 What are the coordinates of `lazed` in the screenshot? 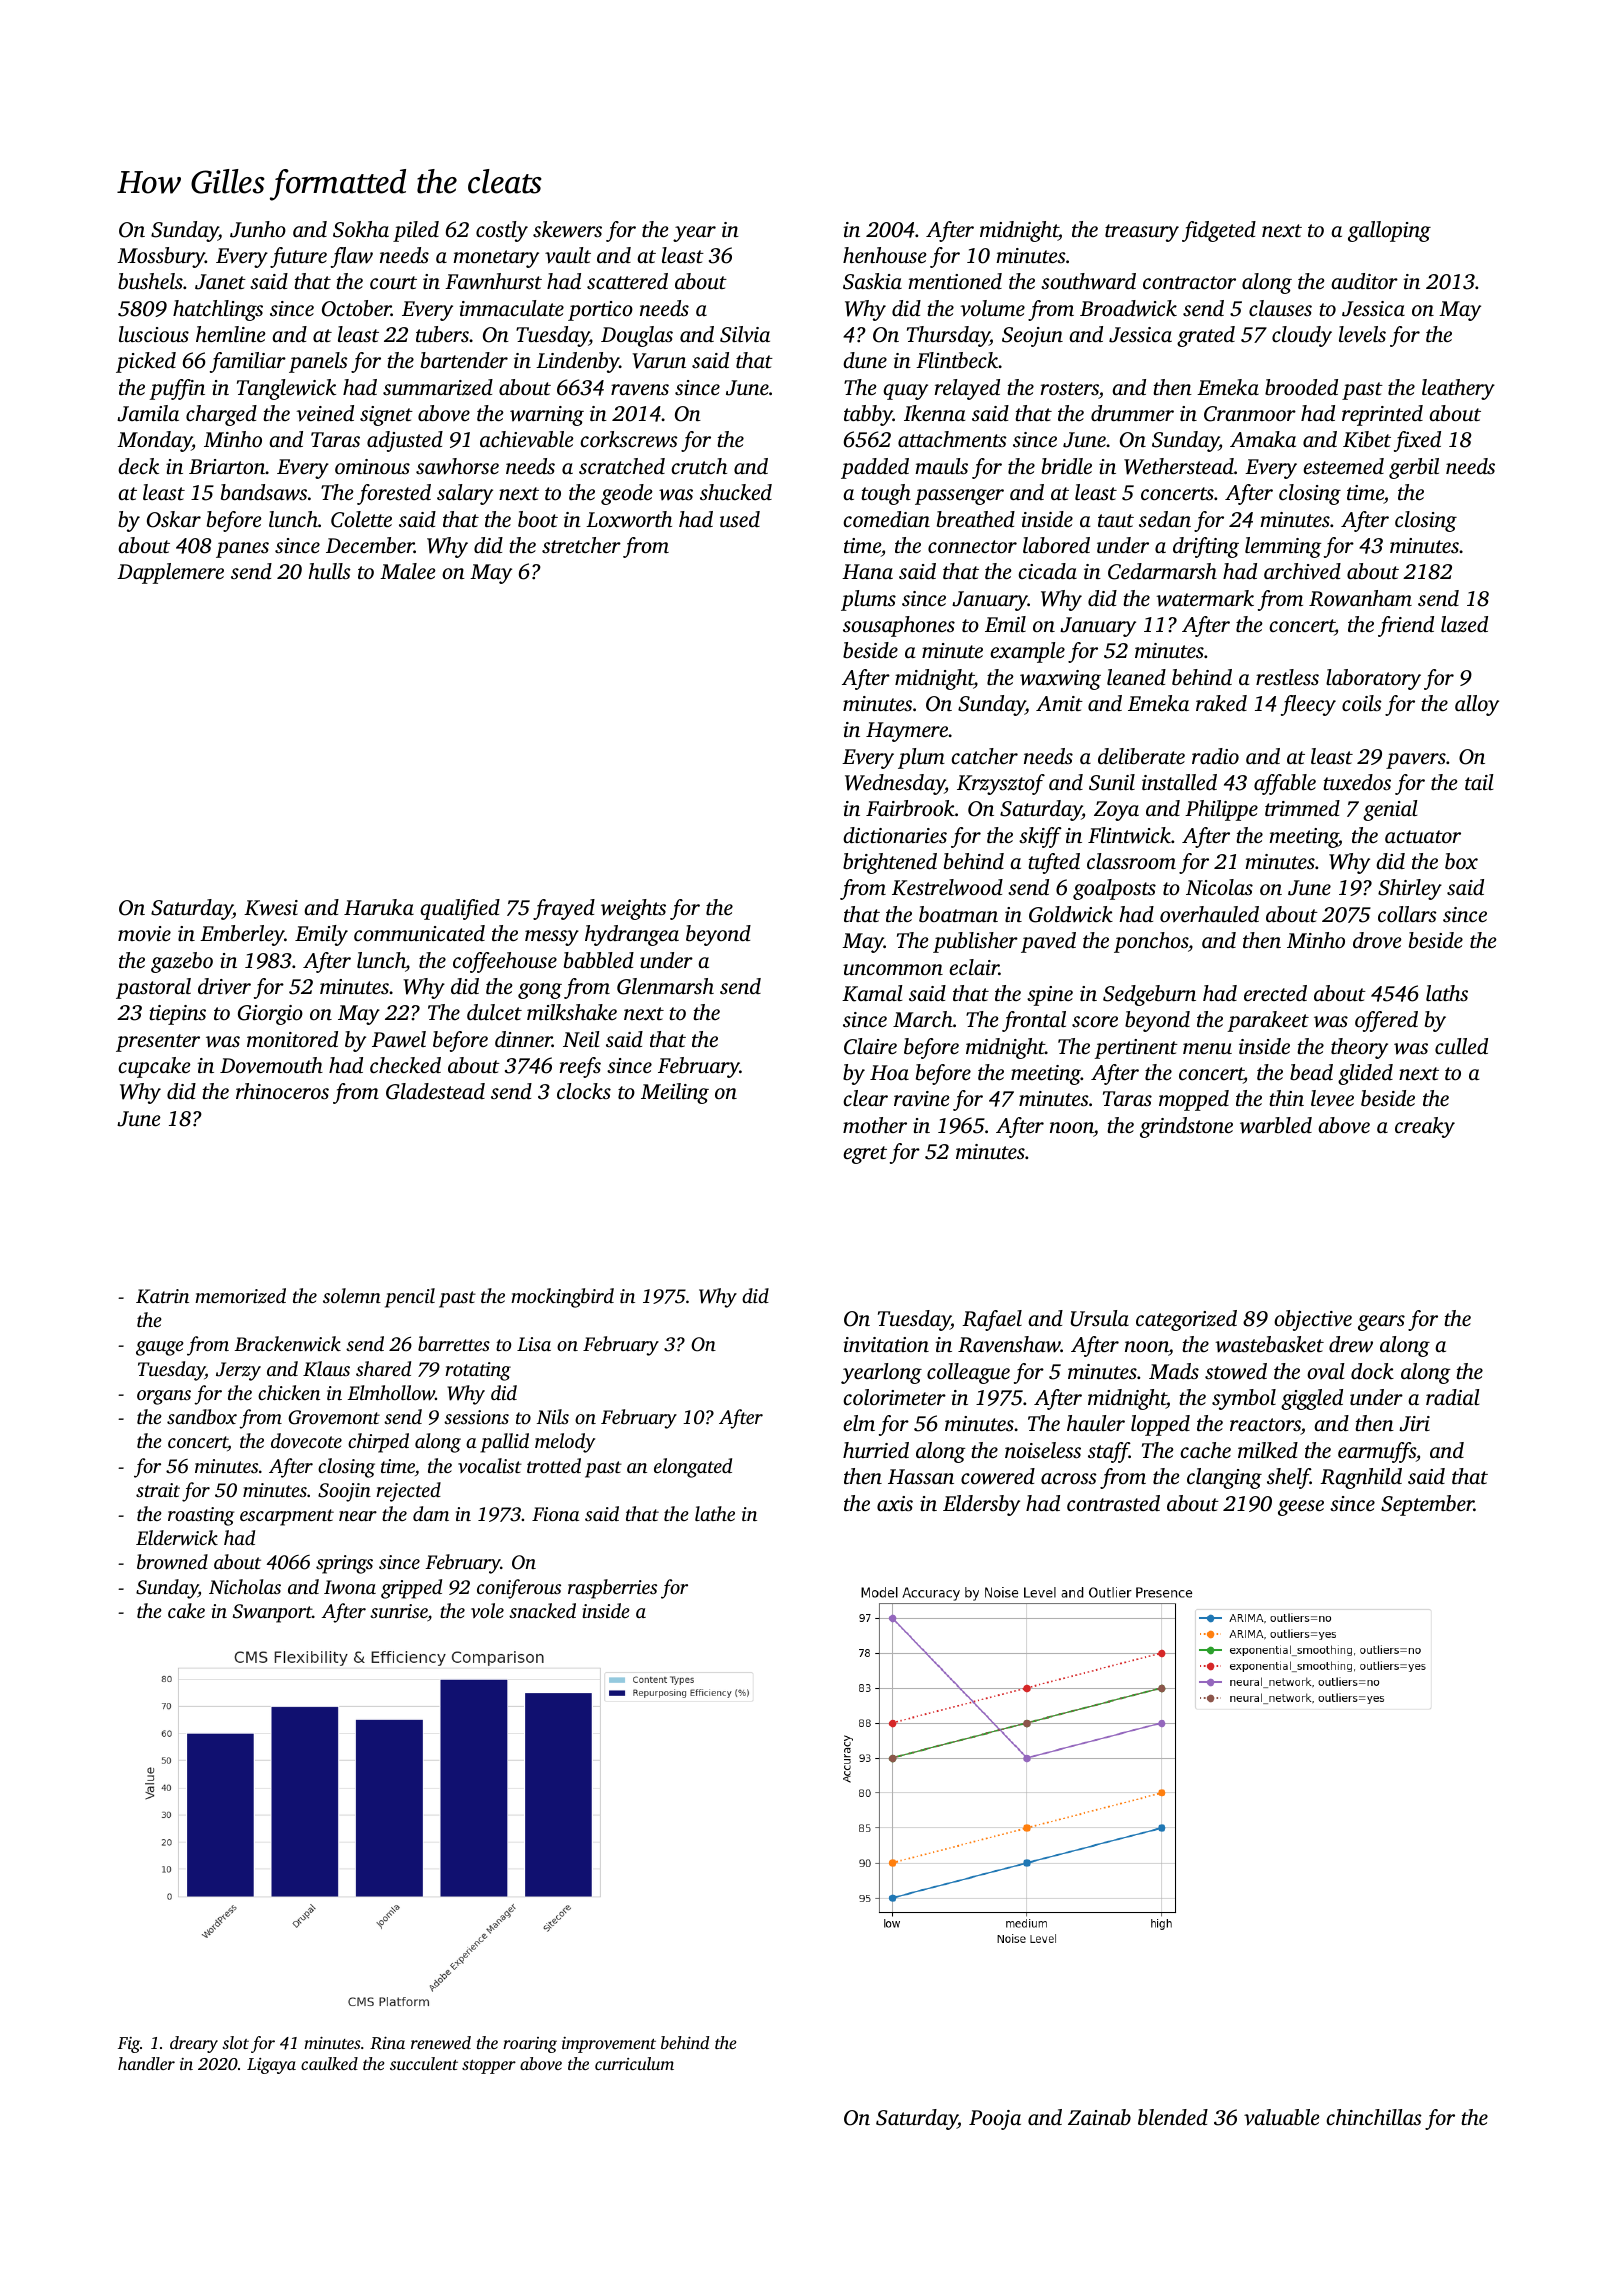 It's located at (1464, 624).
